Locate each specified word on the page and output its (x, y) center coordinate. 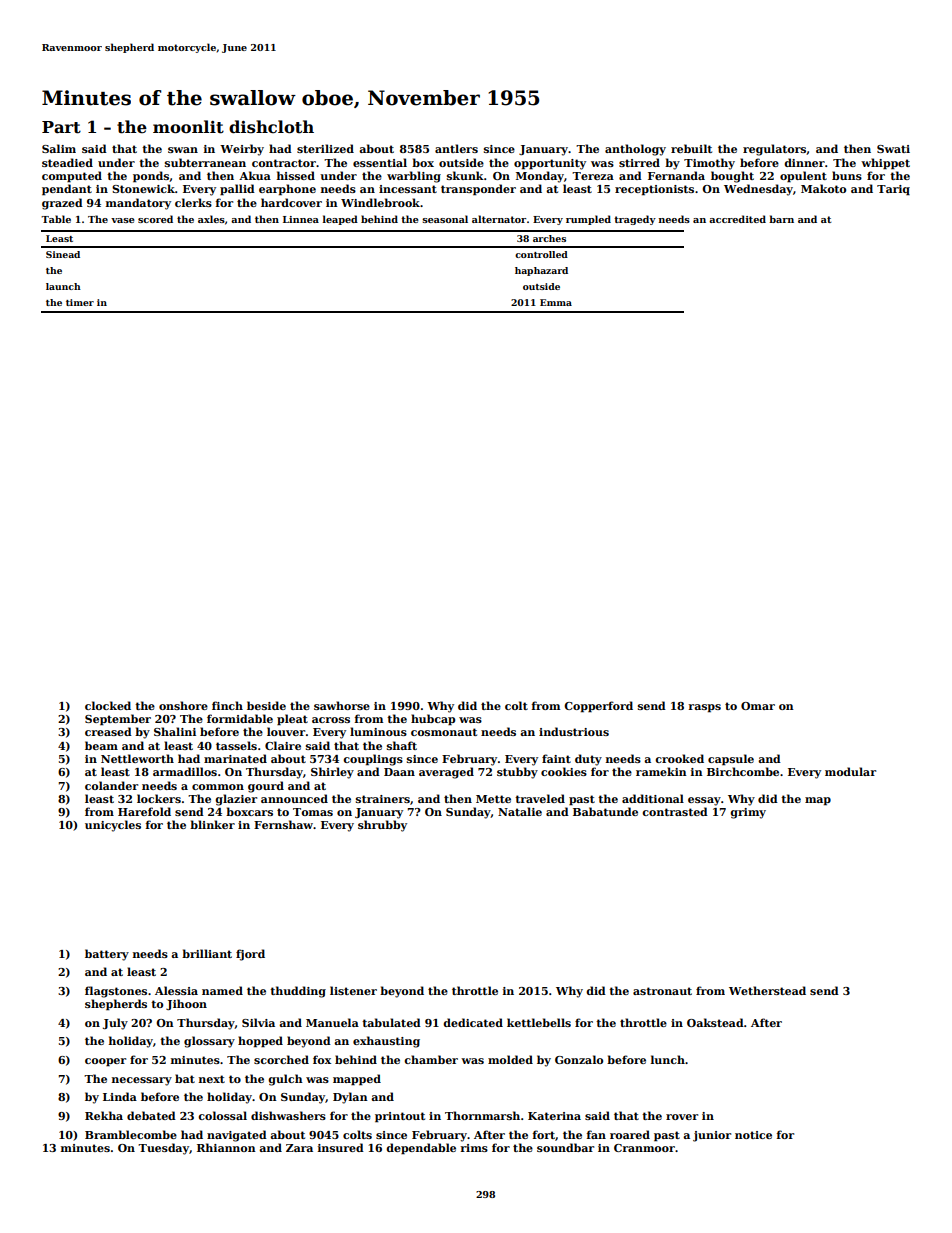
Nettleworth (137, 758)
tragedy (635, 220)
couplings (373, 760)
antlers (456, 148)
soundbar (565, 1147)
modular (850, 771)
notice (753, 1135)
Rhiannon (226, 1147)
